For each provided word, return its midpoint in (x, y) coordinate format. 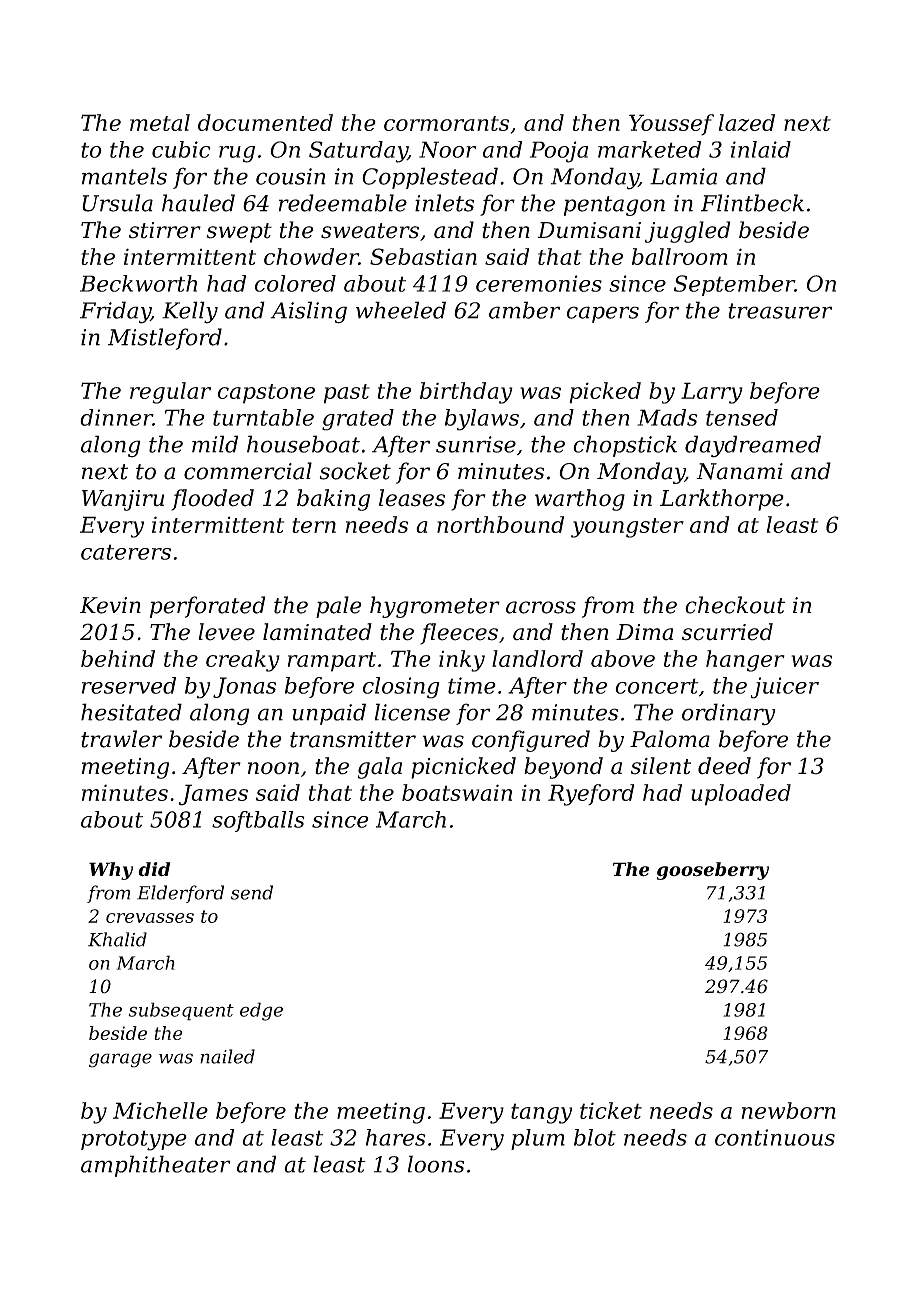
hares (396, 1137)
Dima (644, 632)
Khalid (117, 939)
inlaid (761, 149)
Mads (667, 417)
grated (358, 420)
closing (401, 688)
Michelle (160, 1110)
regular (170, 393)
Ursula (117, 203)
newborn (789, 1110)
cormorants (446, 123)
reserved (129, 685)
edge (261, 1011)
